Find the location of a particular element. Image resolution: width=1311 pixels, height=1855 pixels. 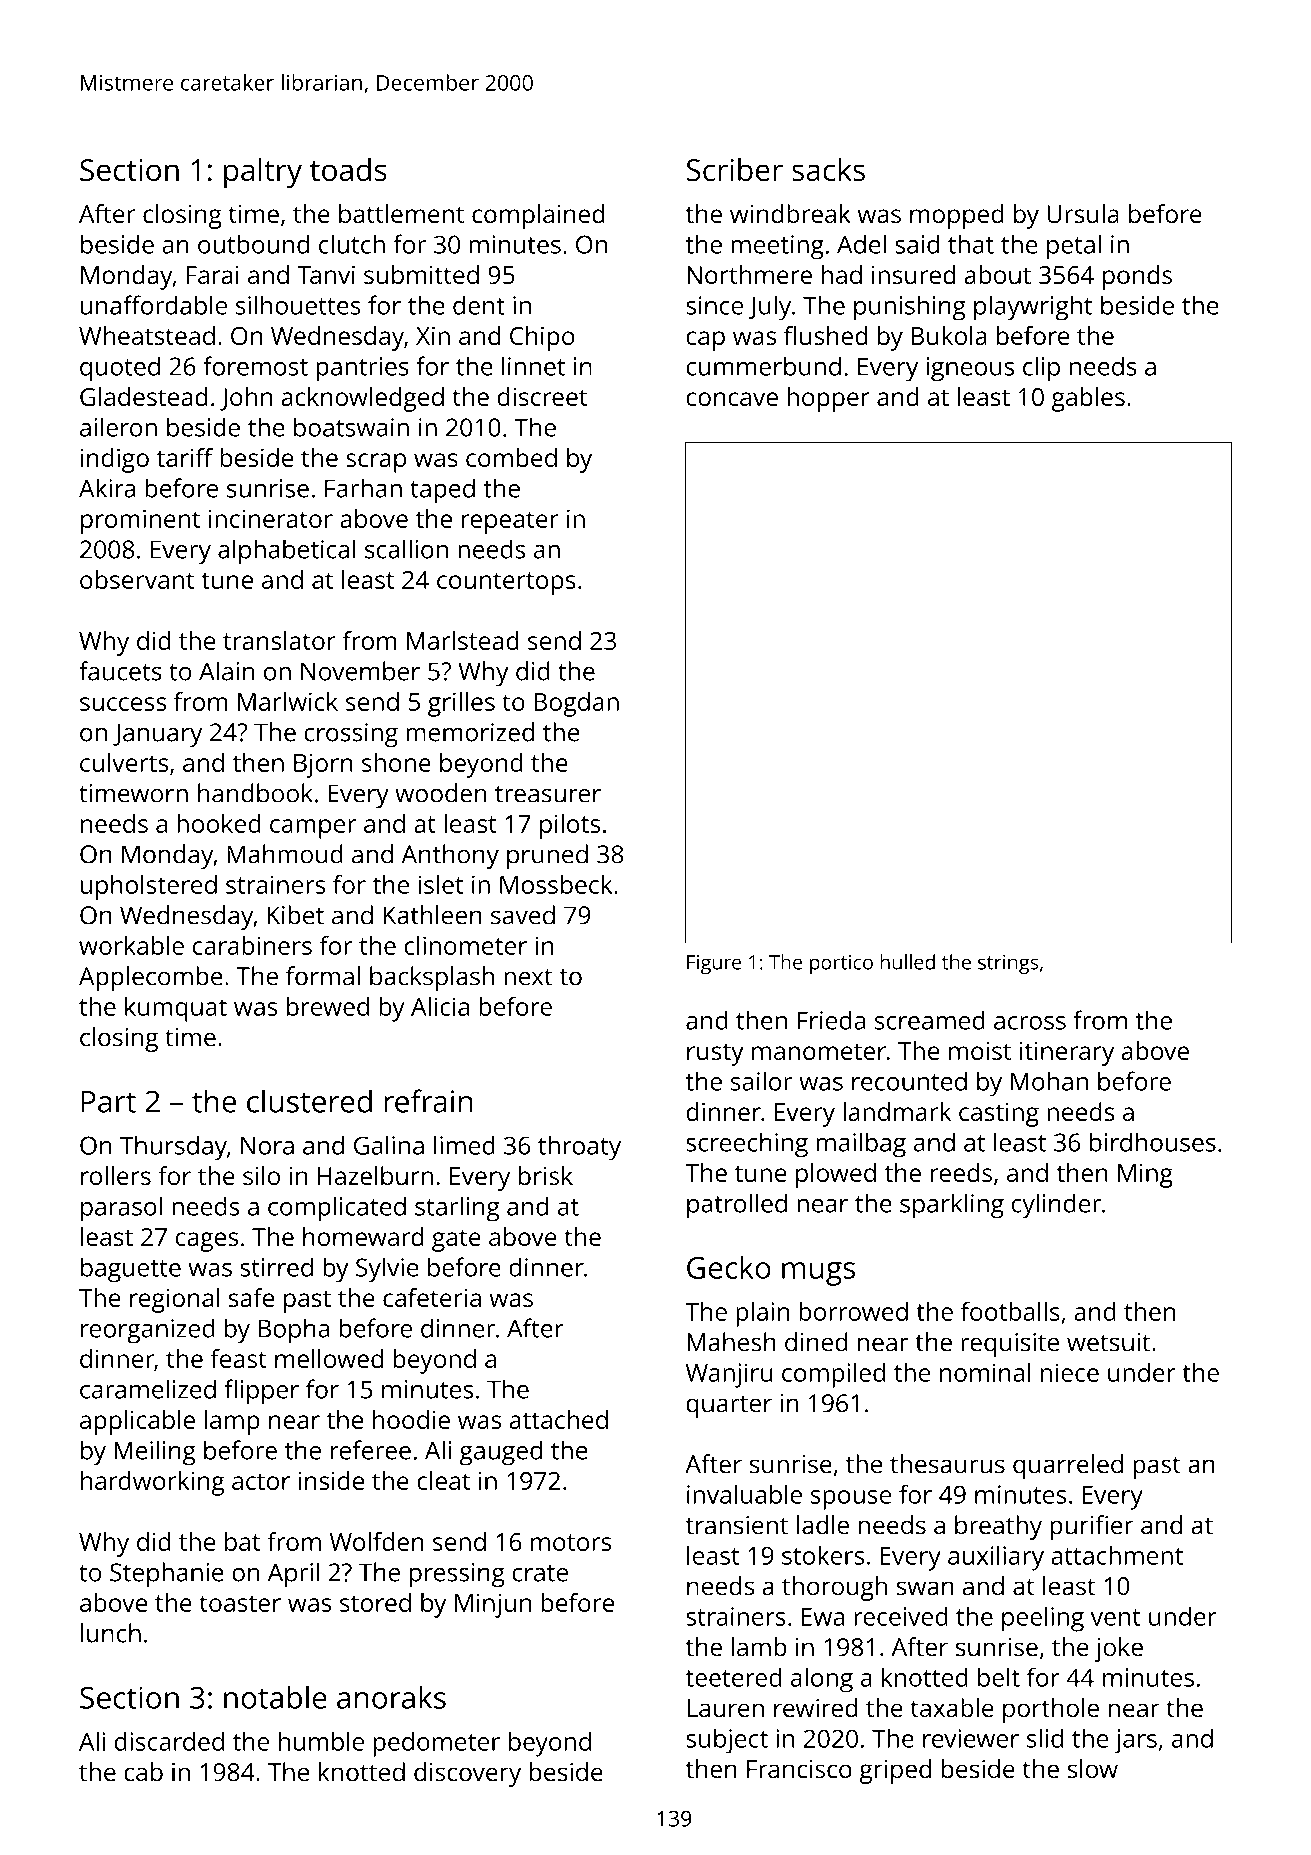

toads is located at coordinates (348, 169).
